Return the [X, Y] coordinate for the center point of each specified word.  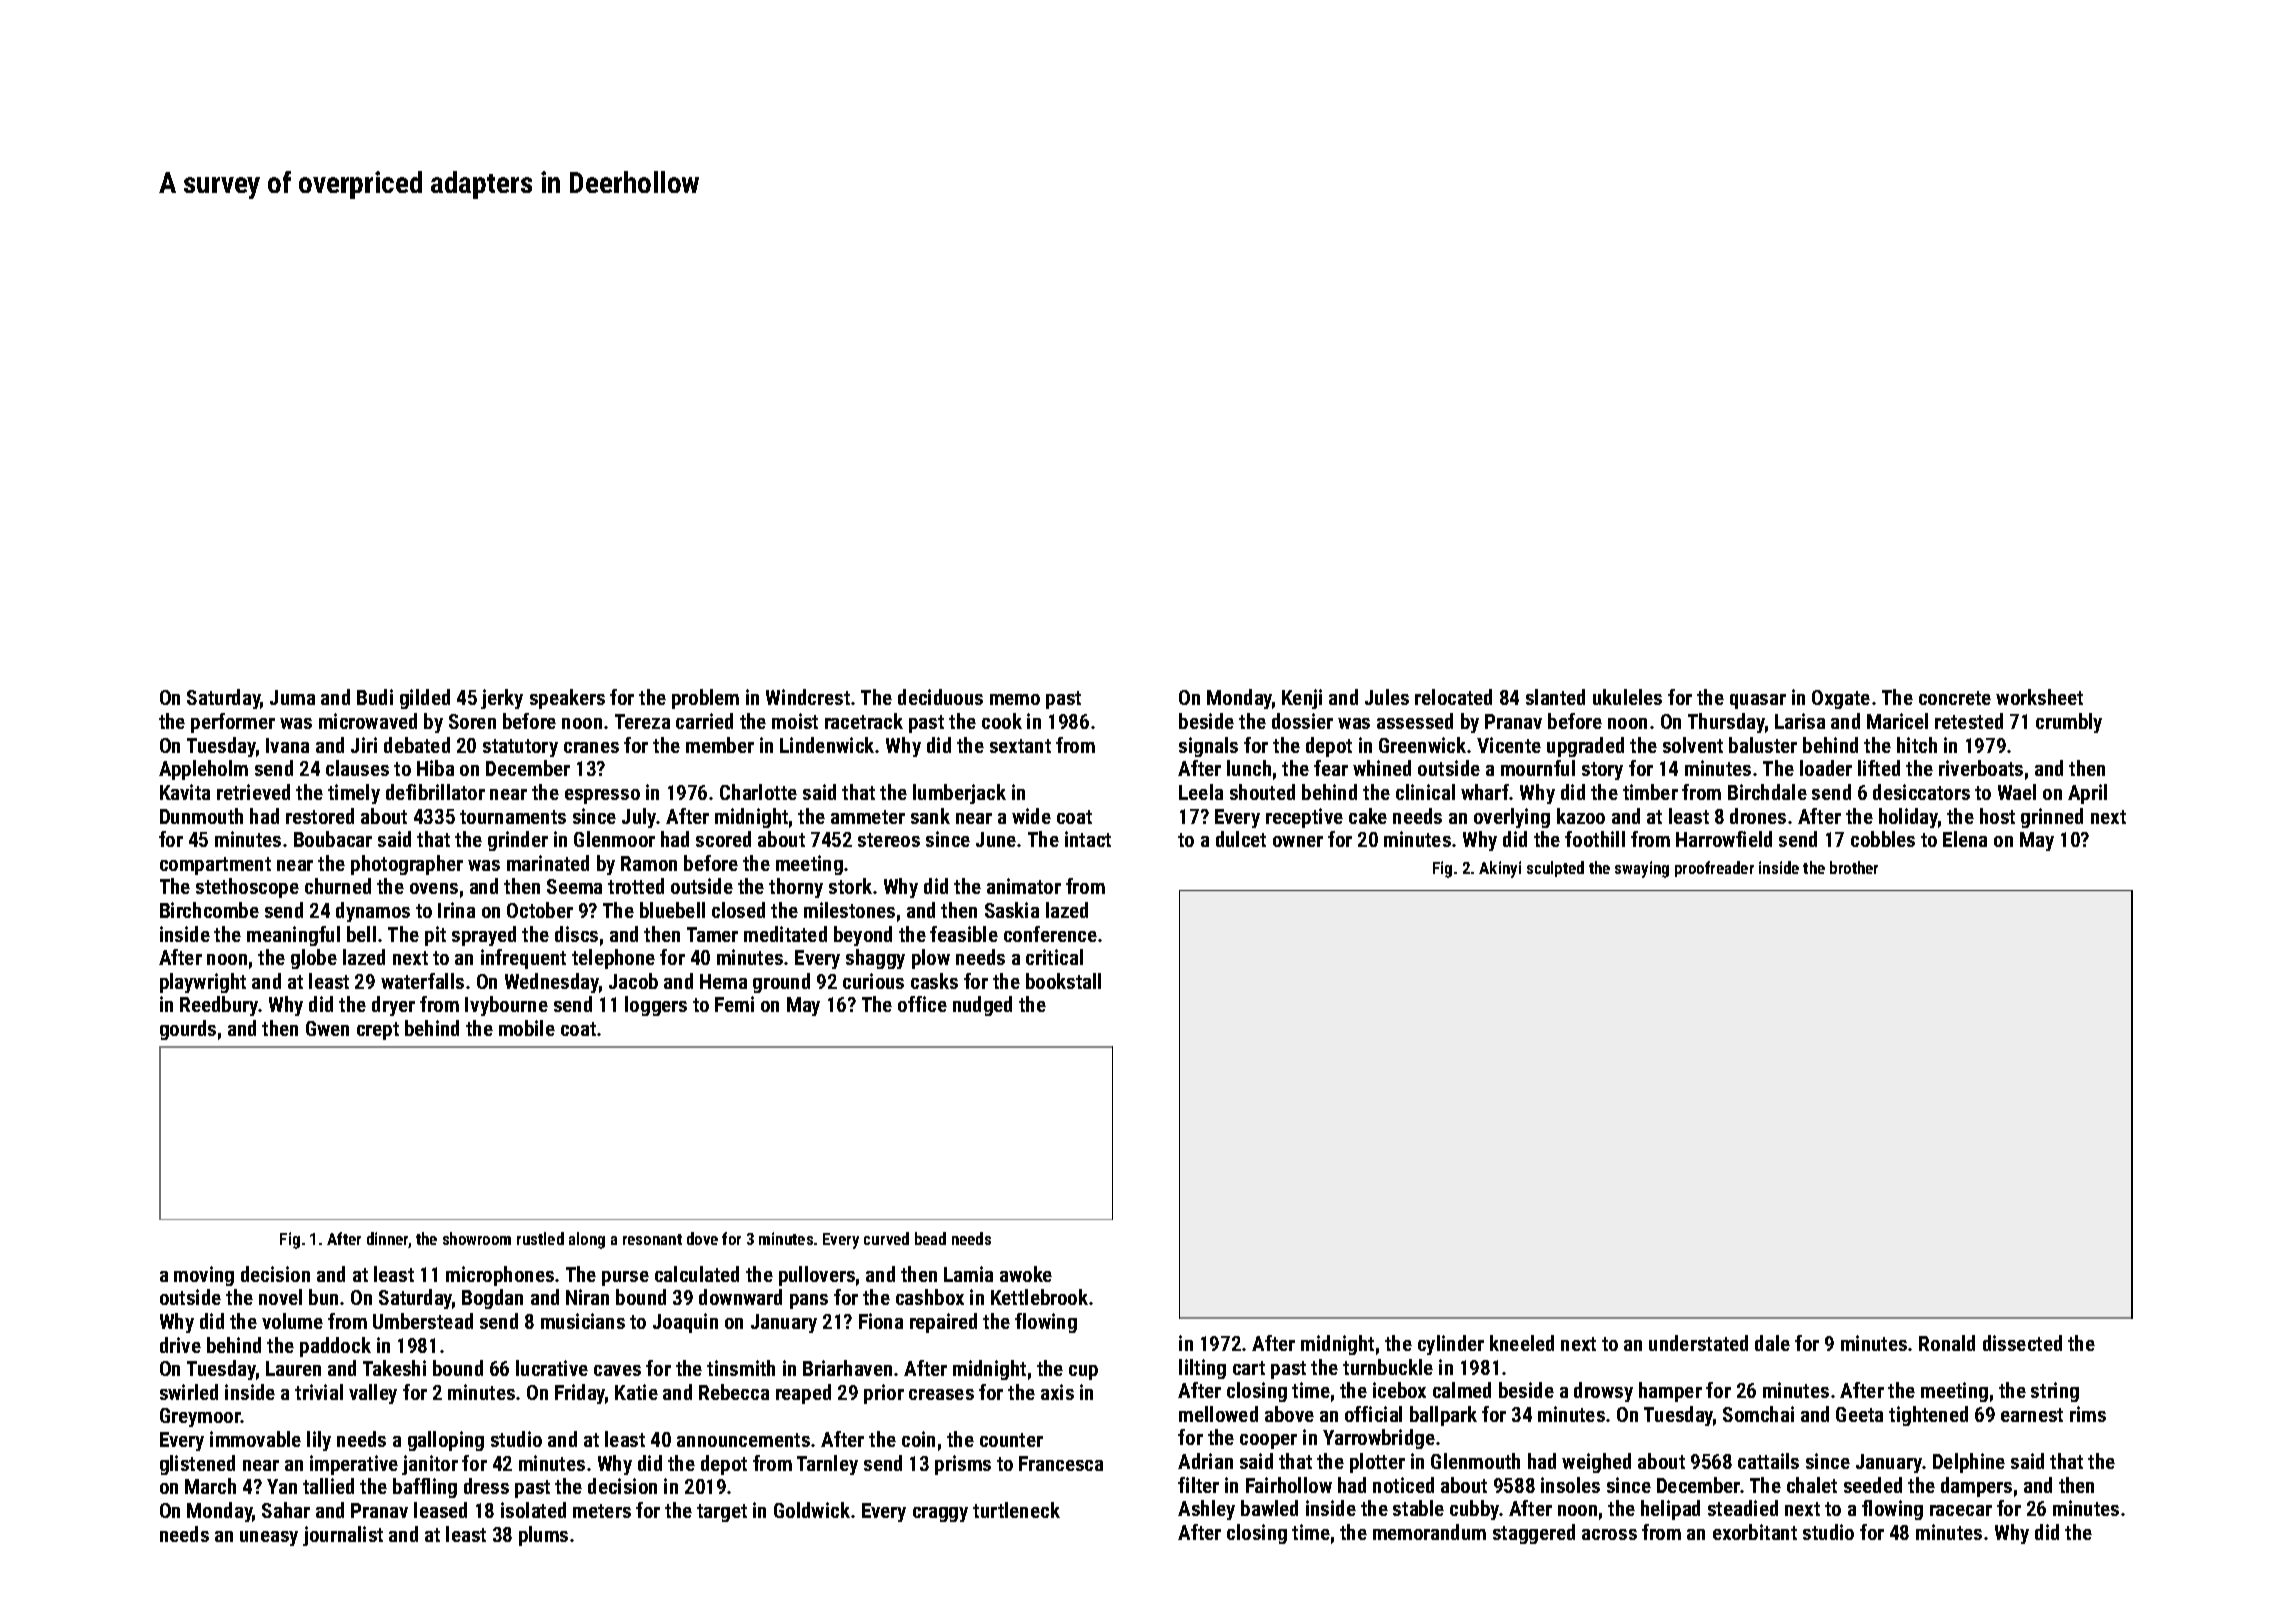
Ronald [1947, 1343]
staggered [1534, 1534]
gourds [188, 1030]
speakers [567, 699]
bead [930, 1238]
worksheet [2039, 697]
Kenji [1302, 699]
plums [543, 1536]
